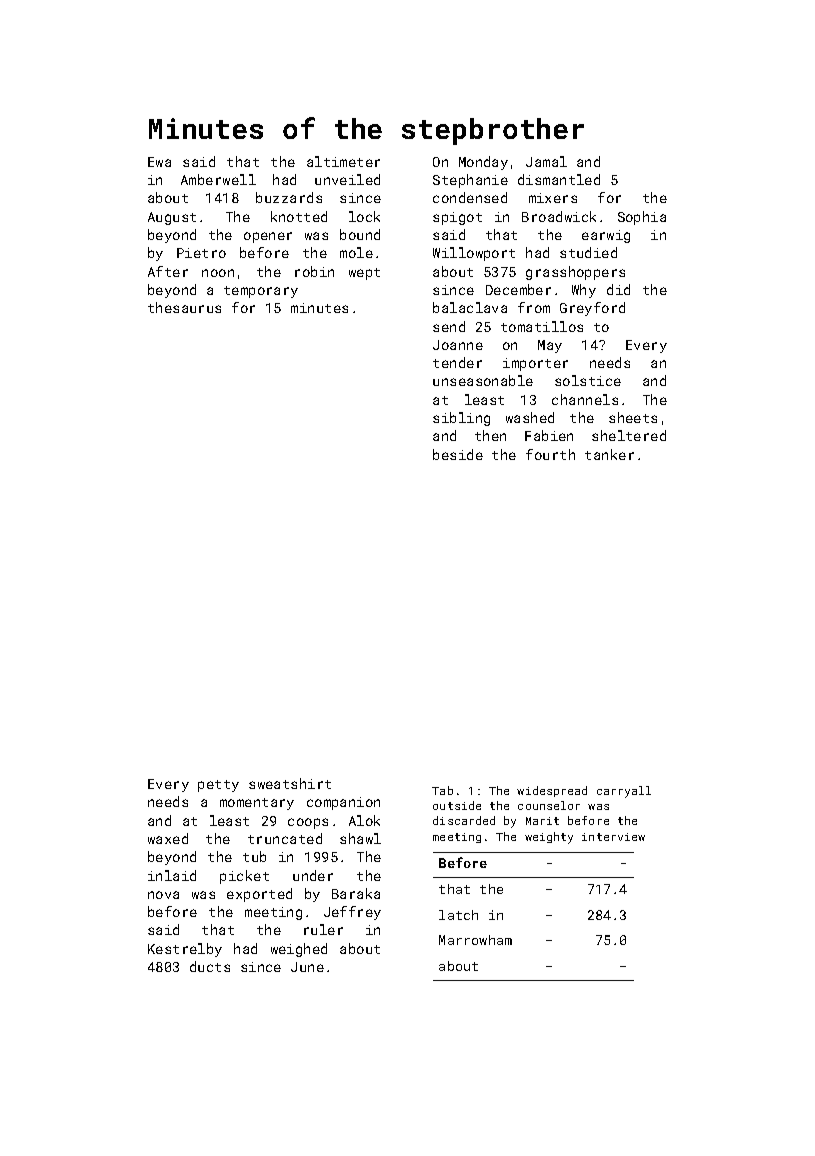 This screenshot has height=1156, width=815. What do you see at coordinates (475, 940) in the screenshot?
I see `Marrowham` at bounding box center [475, 940].
